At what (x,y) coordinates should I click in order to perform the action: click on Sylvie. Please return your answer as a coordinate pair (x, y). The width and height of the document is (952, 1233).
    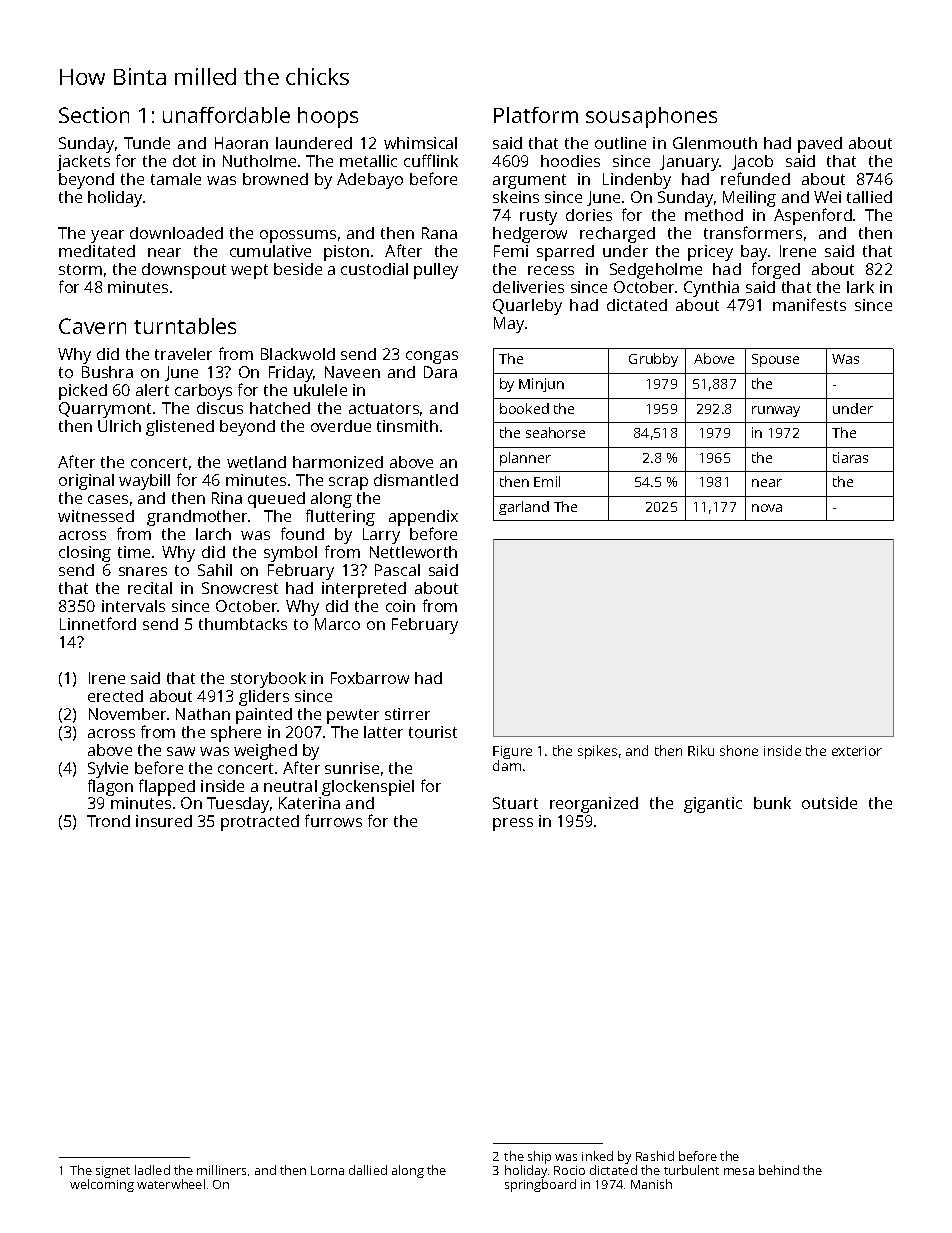
    Looking at the image, I should click on (108, 770).
